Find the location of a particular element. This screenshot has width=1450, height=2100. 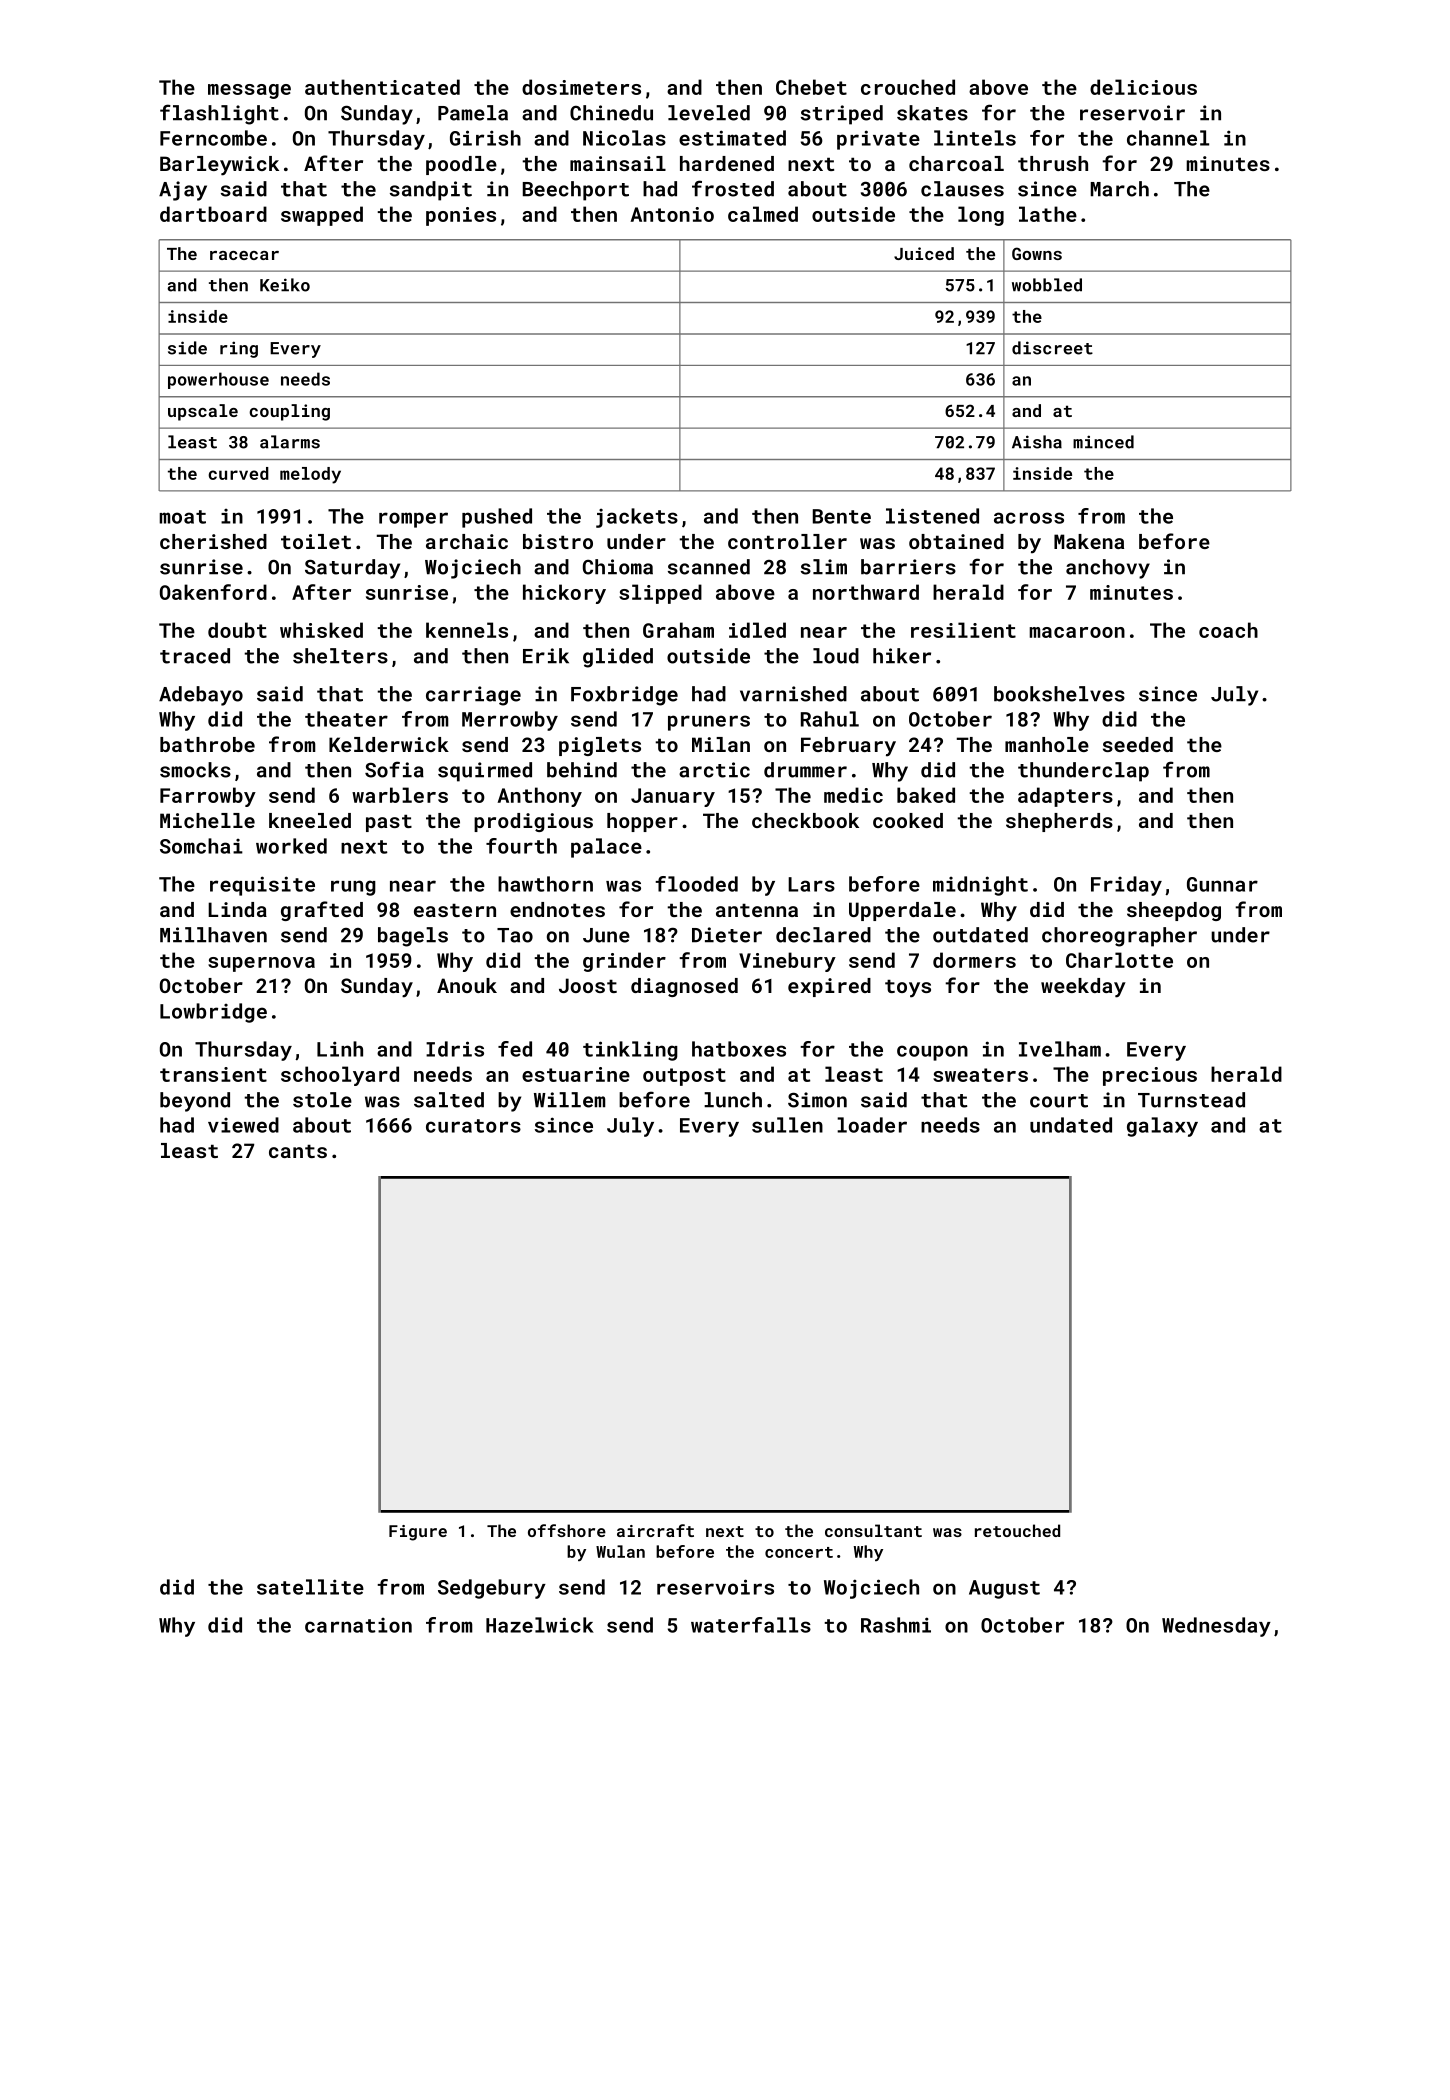

bathrobe is located at coordinates (207, 744).
